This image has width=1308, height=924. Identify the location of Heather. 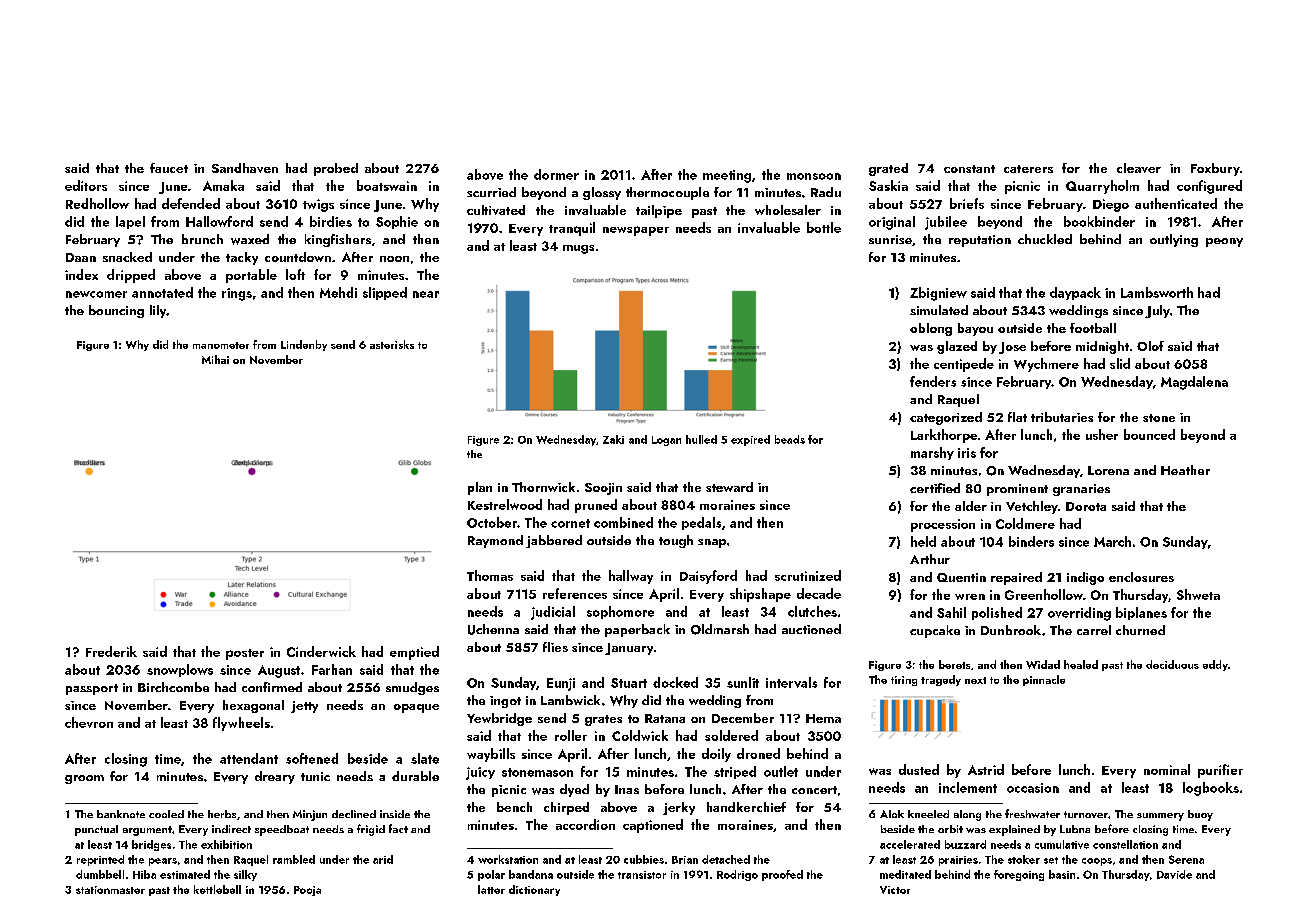
(1185, 470).
